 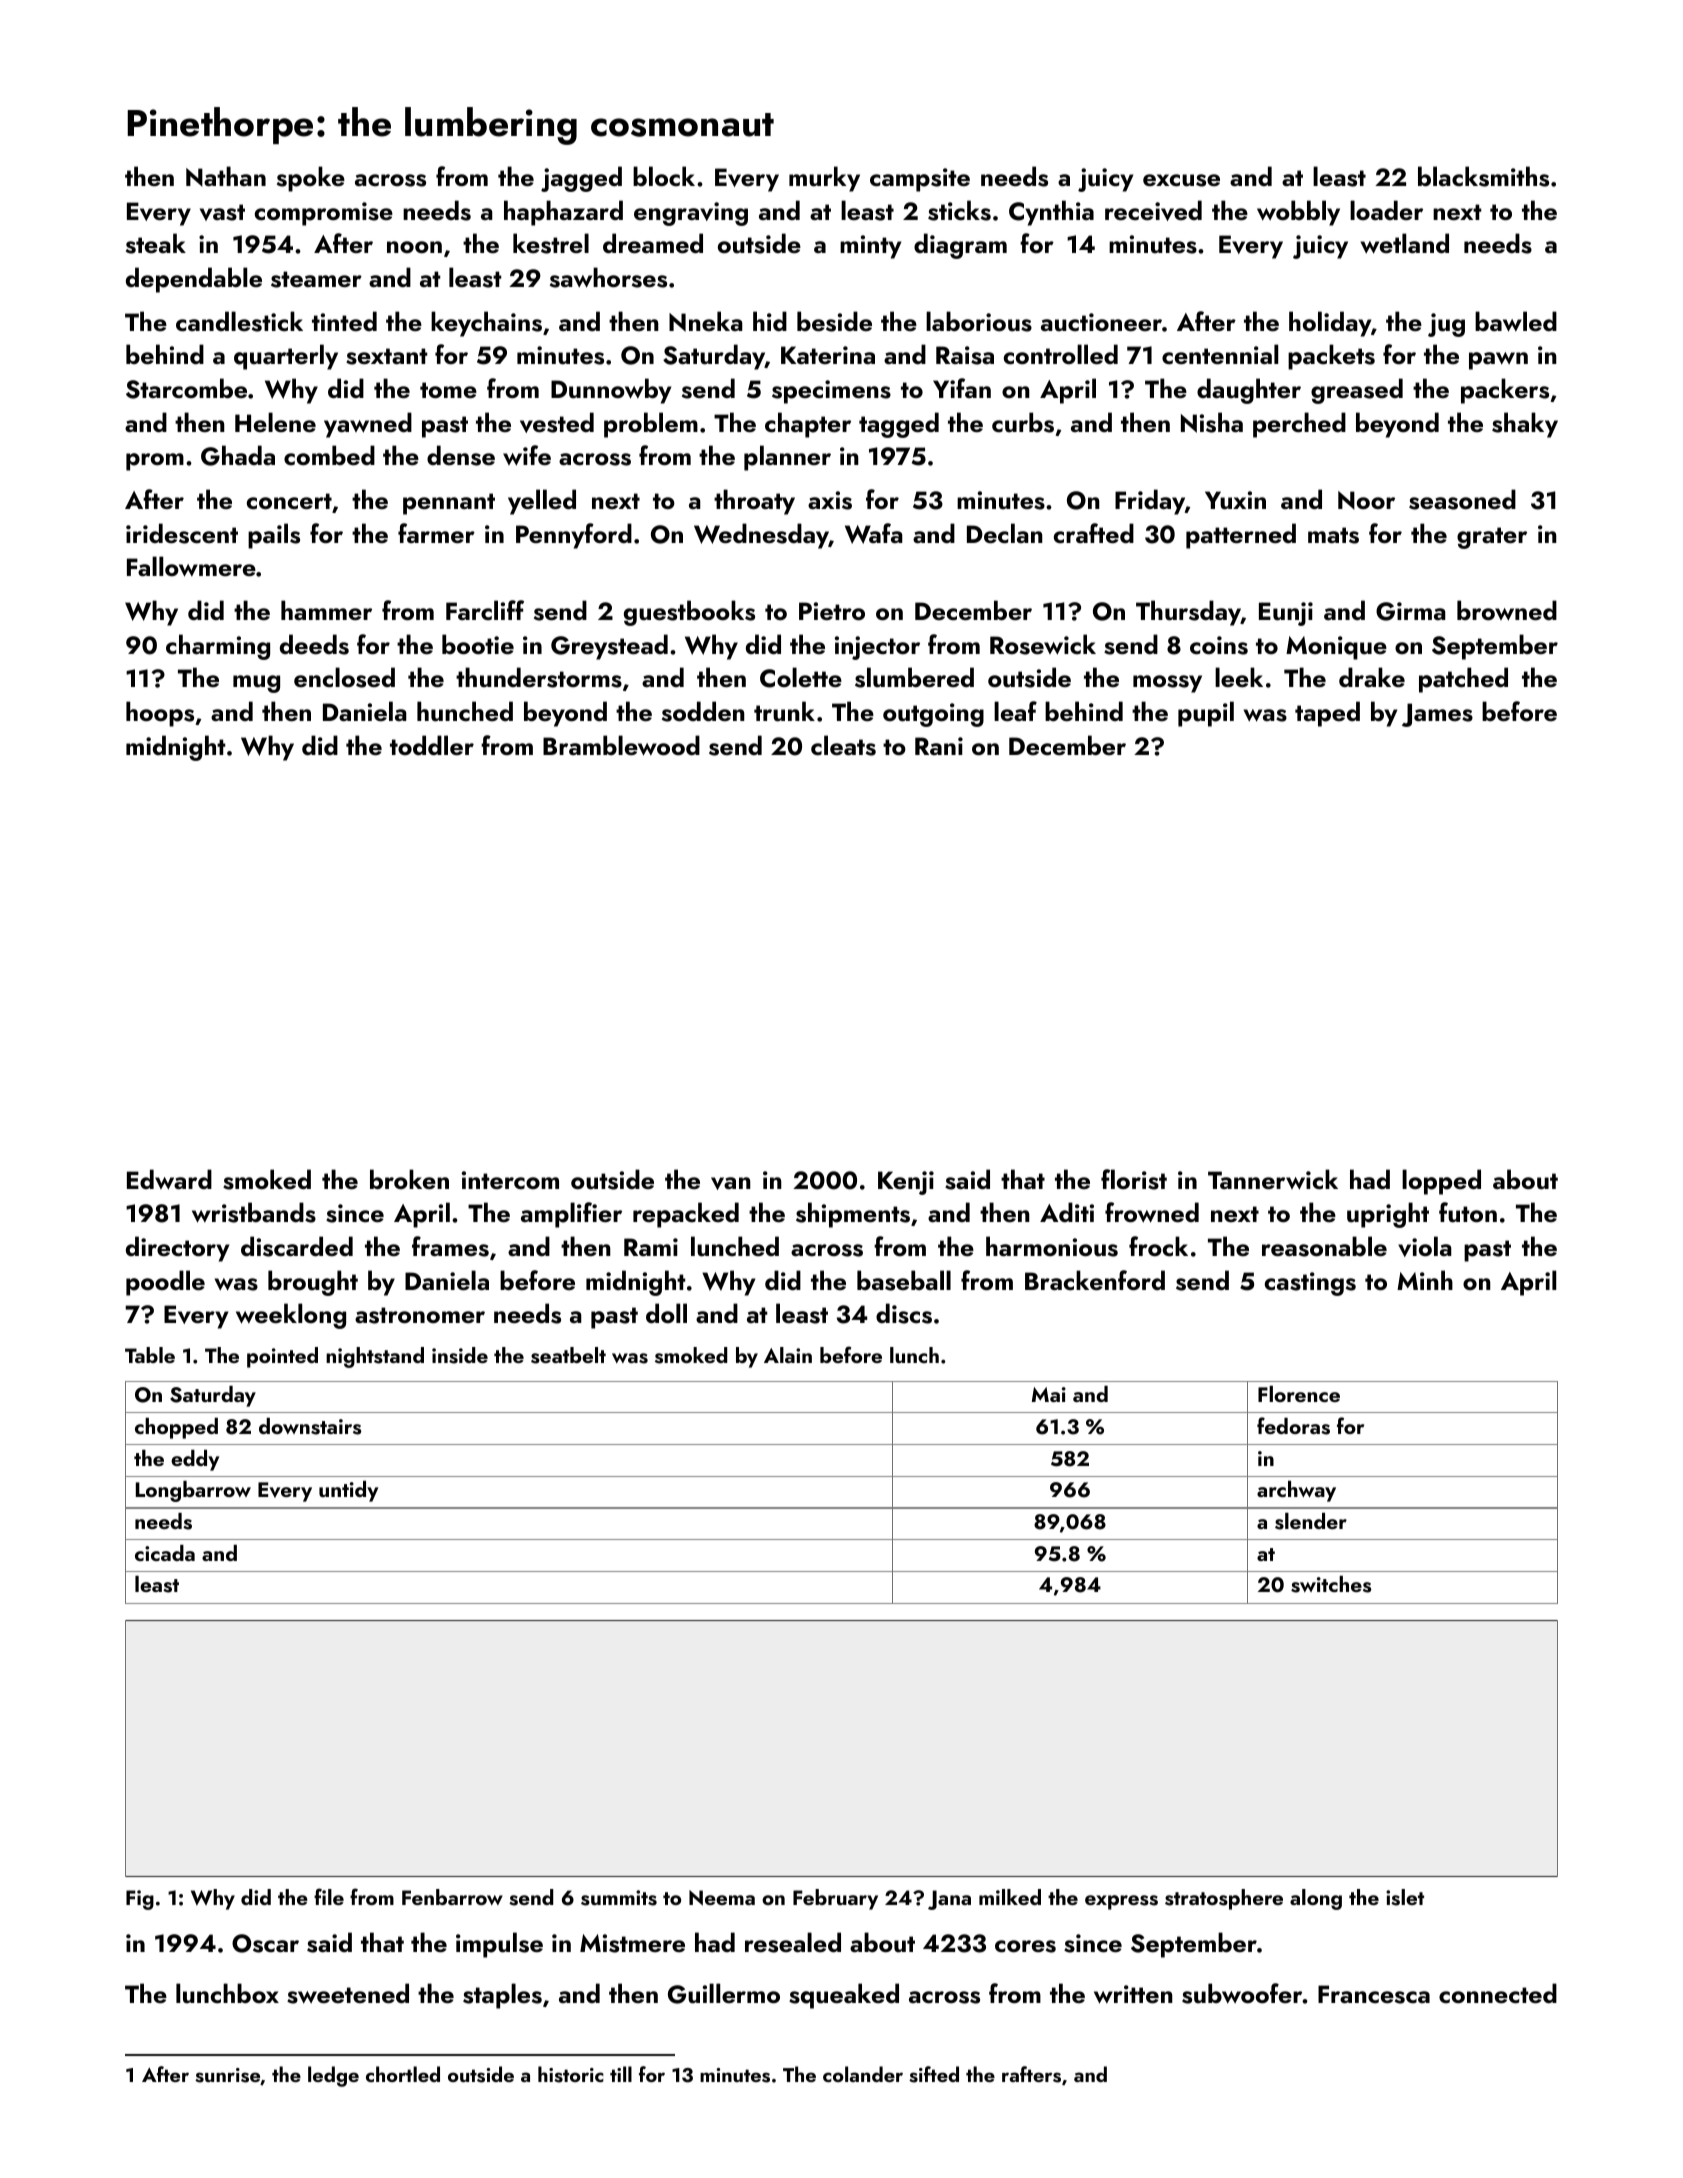 What do you see at coordinates (165, 1553) in the screenshot?
I see `cicada` at bounding box center [165, 1553].
